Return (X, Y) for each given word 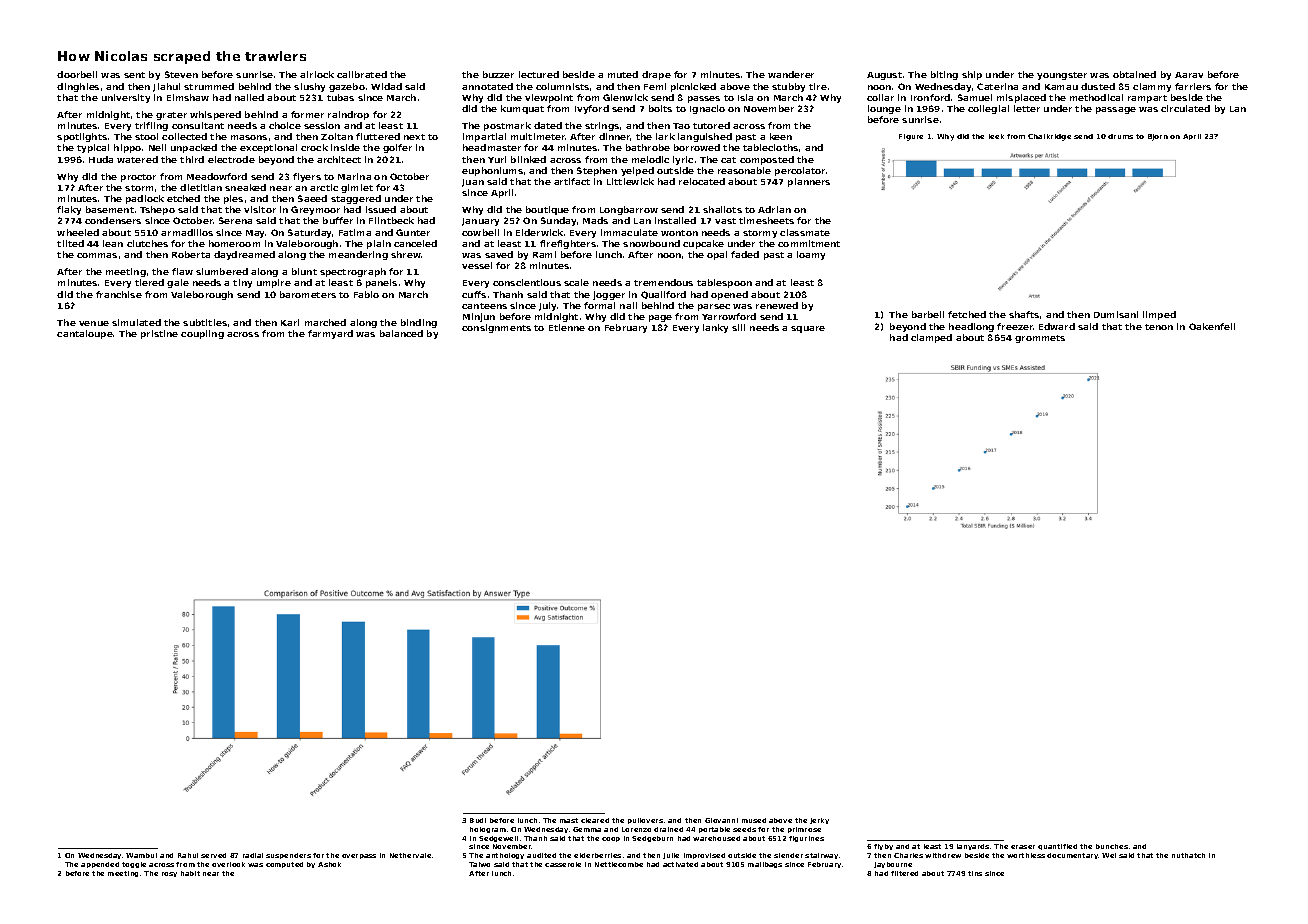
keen (781, 136)
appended (100, 865)
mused (754, 820)
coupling (202, 334)
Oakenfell (1212, 326)
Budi (478, 820)
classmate (805, 232)
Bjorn (1158, 137)
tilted (70, 243)
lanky (715, 328)
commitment (809, 243)
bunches (1112, 846)
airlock (317, 74)
